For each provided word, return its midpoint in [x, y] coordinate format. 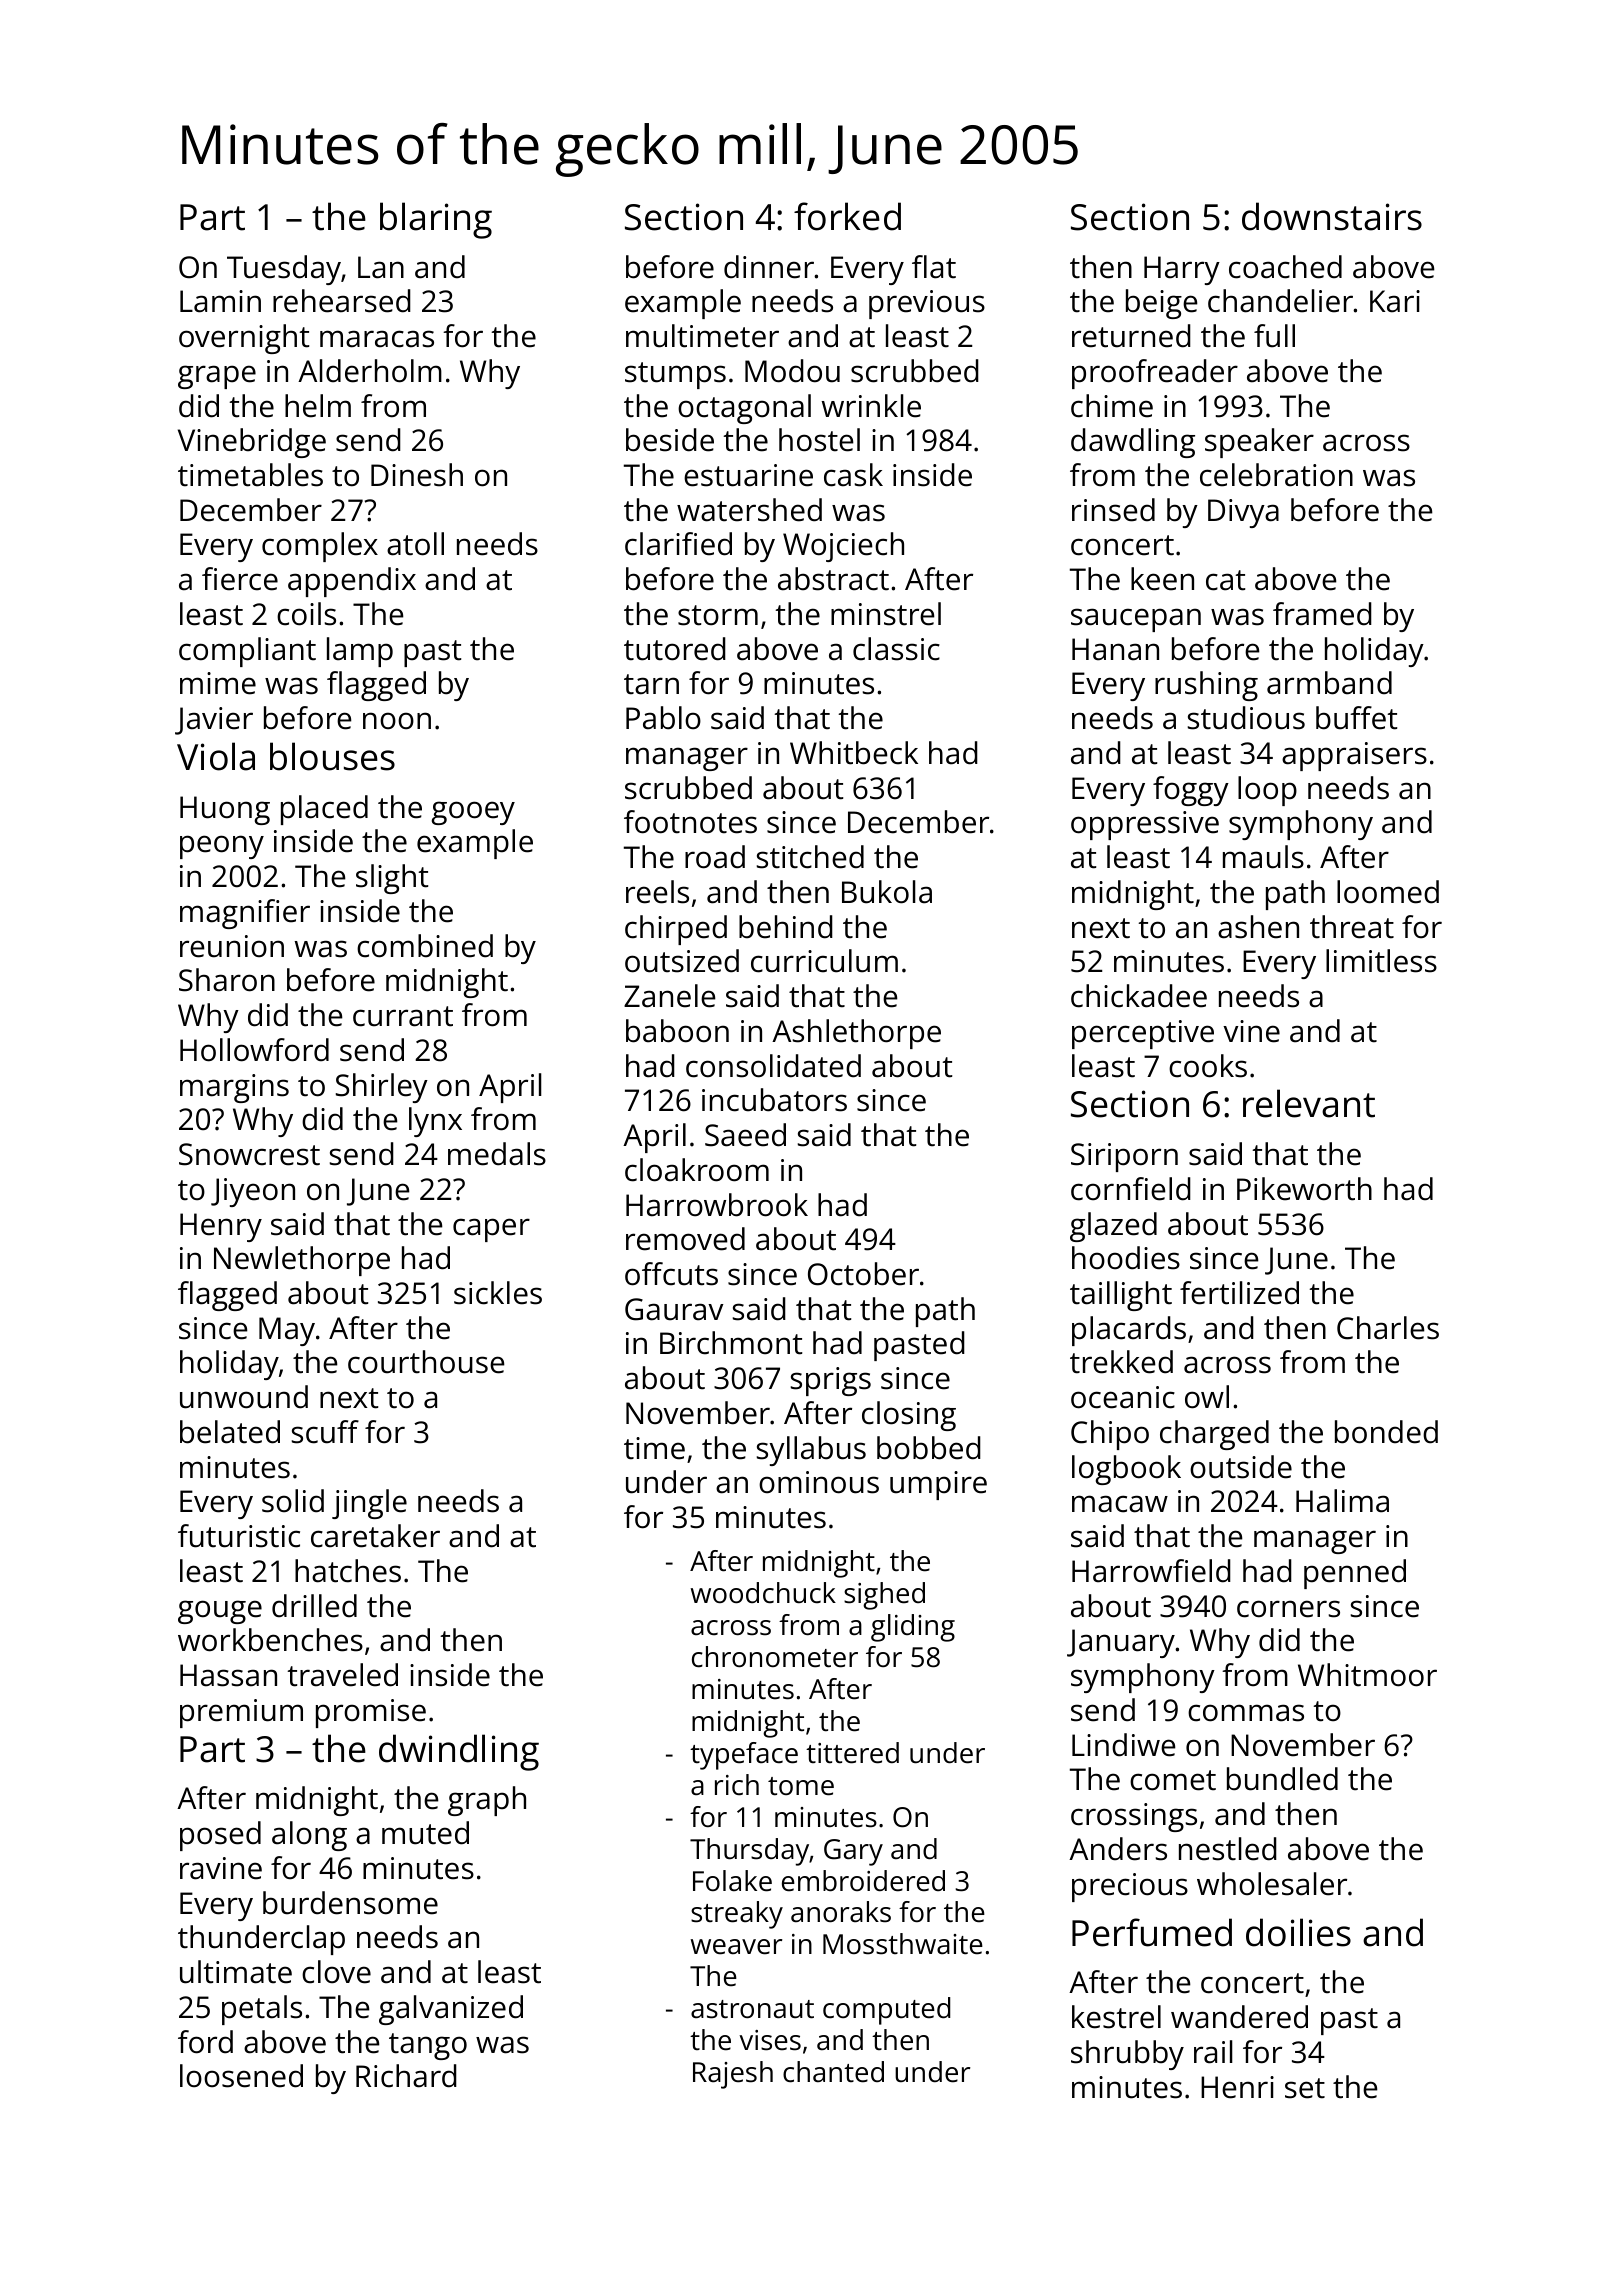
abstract [833, 579]
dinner [769, 267]
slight [392, 879]
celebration [1276, 475]
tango [428, 2046]
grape [217, 377]
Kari [1395, 301]
